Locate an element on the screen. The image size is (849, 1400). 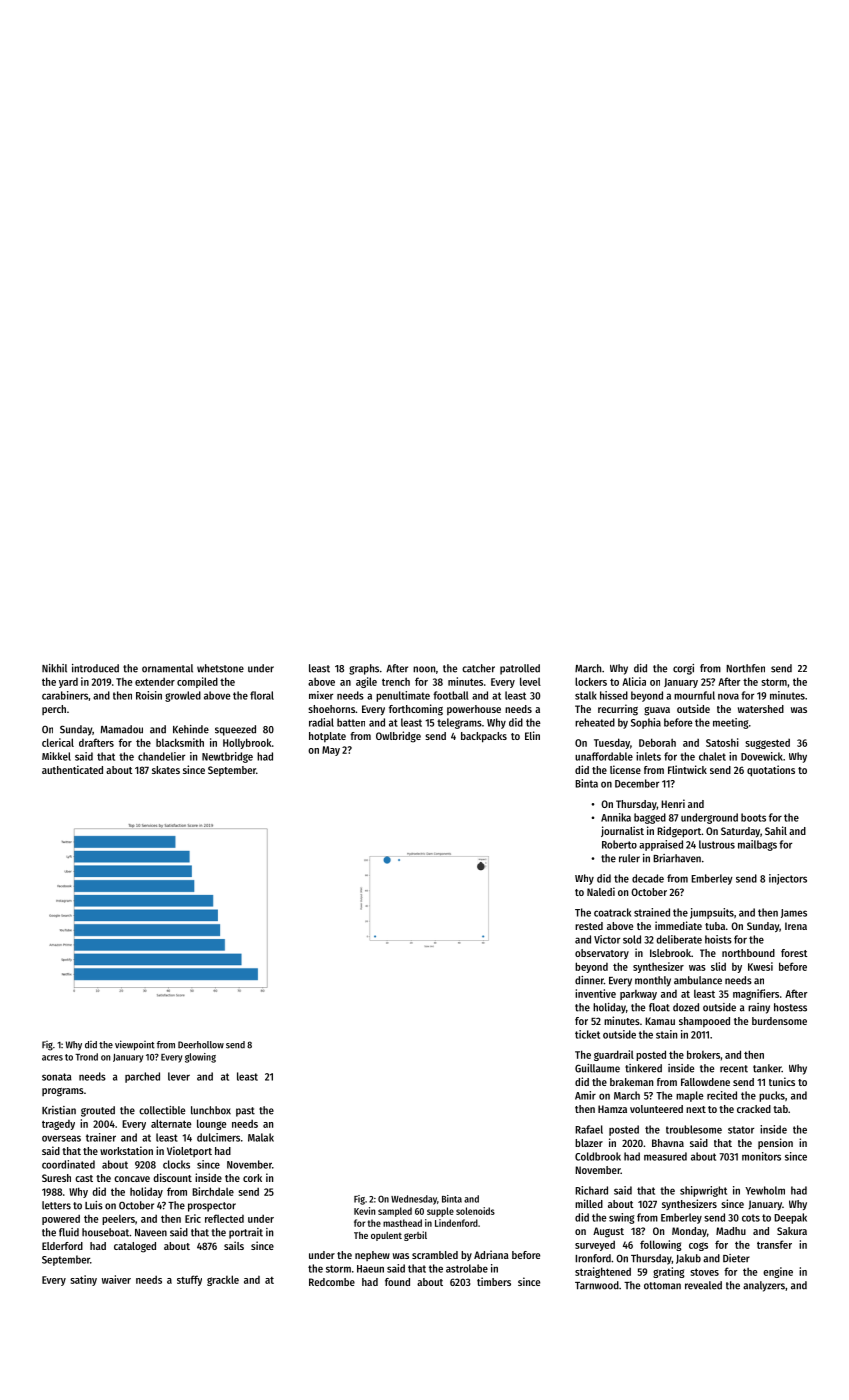
forthcoming is located at coordinates (416, 710).
